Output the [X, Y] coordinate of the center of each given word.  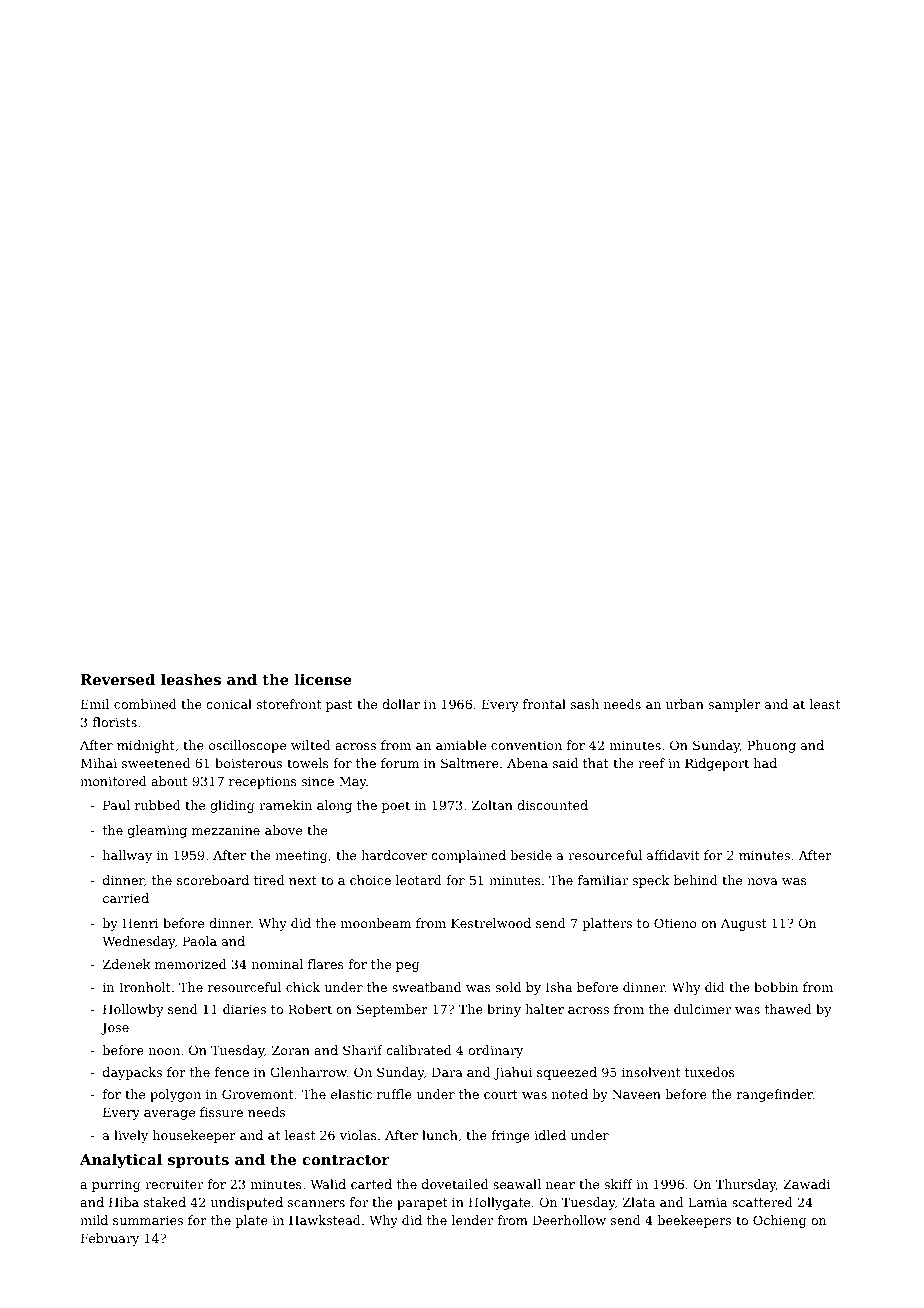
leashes [191, 679]
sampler [734, 705]
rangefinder [775, 1095]
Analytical [121, 1161]
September [392, 1010]
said [565, 763]
